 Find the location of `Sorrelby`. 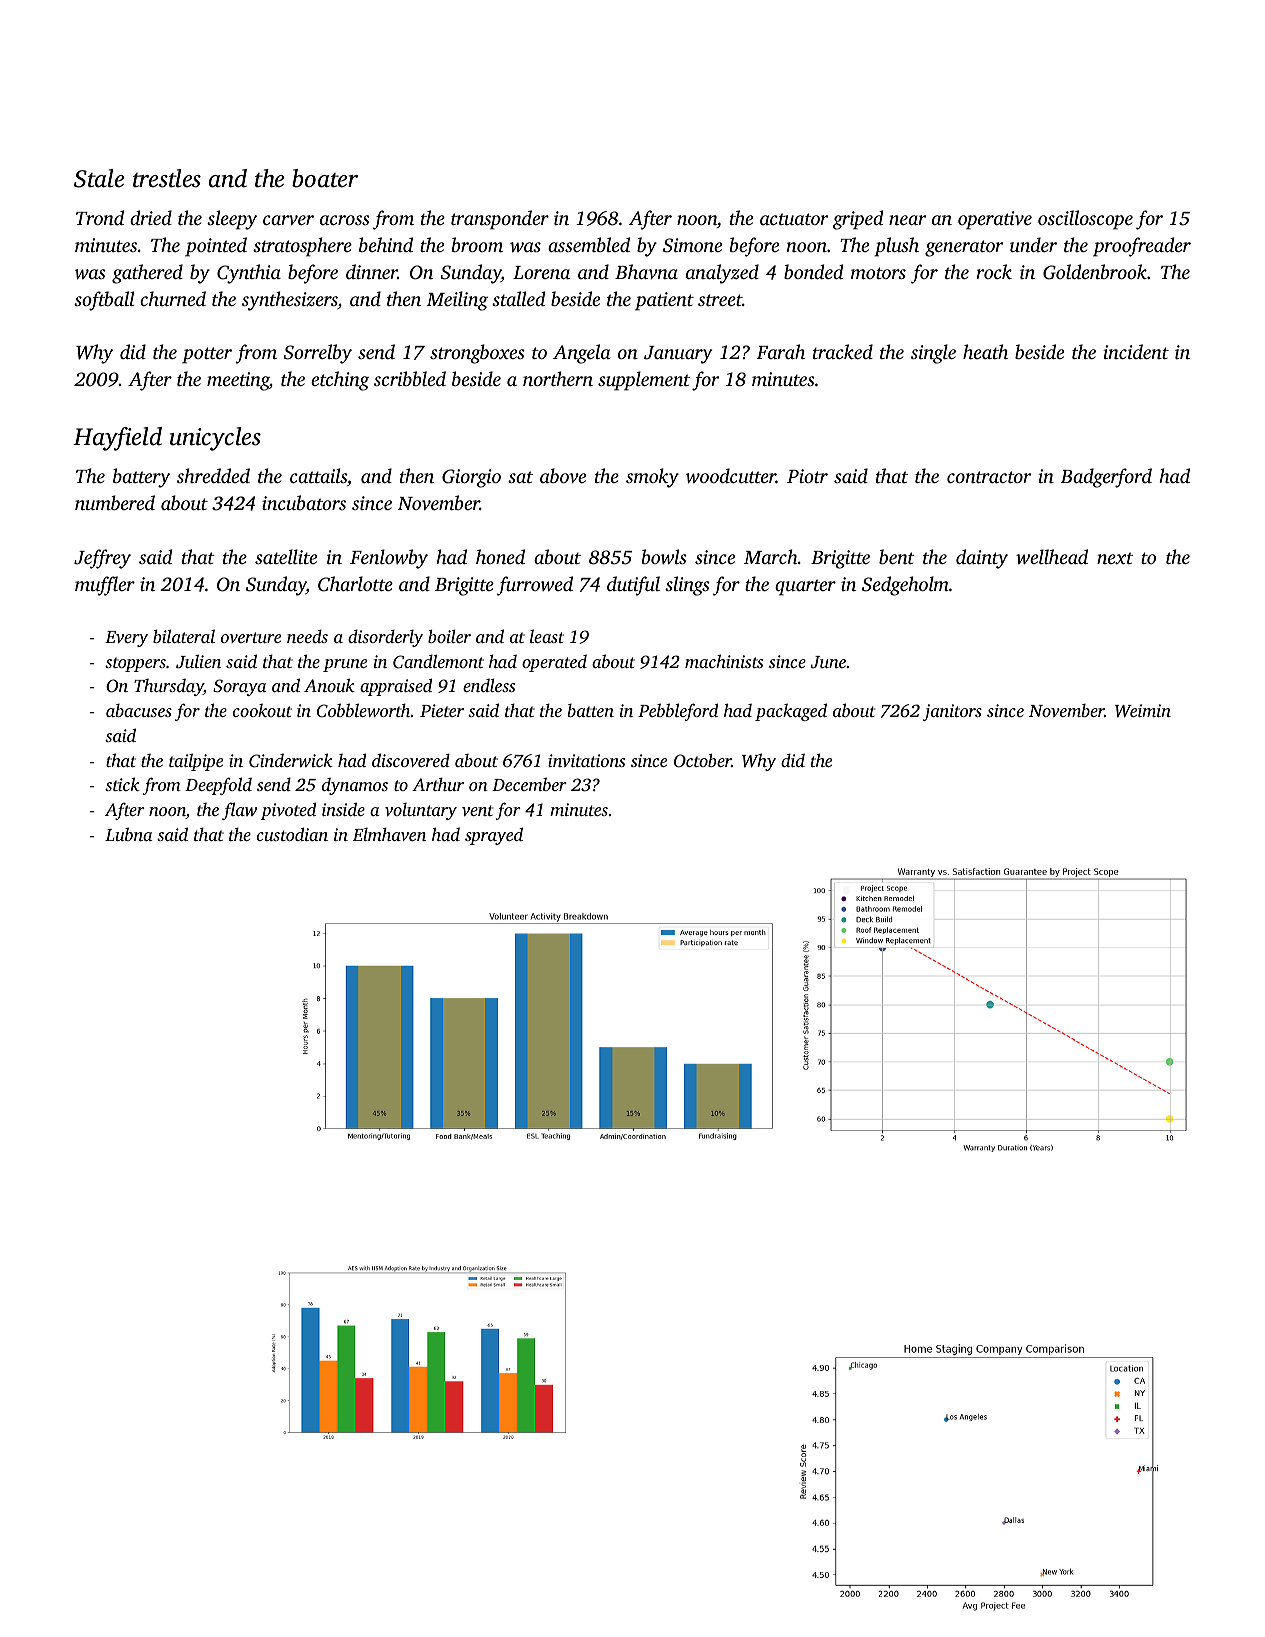

Sorrelby is located at coordinates (318, 354).
